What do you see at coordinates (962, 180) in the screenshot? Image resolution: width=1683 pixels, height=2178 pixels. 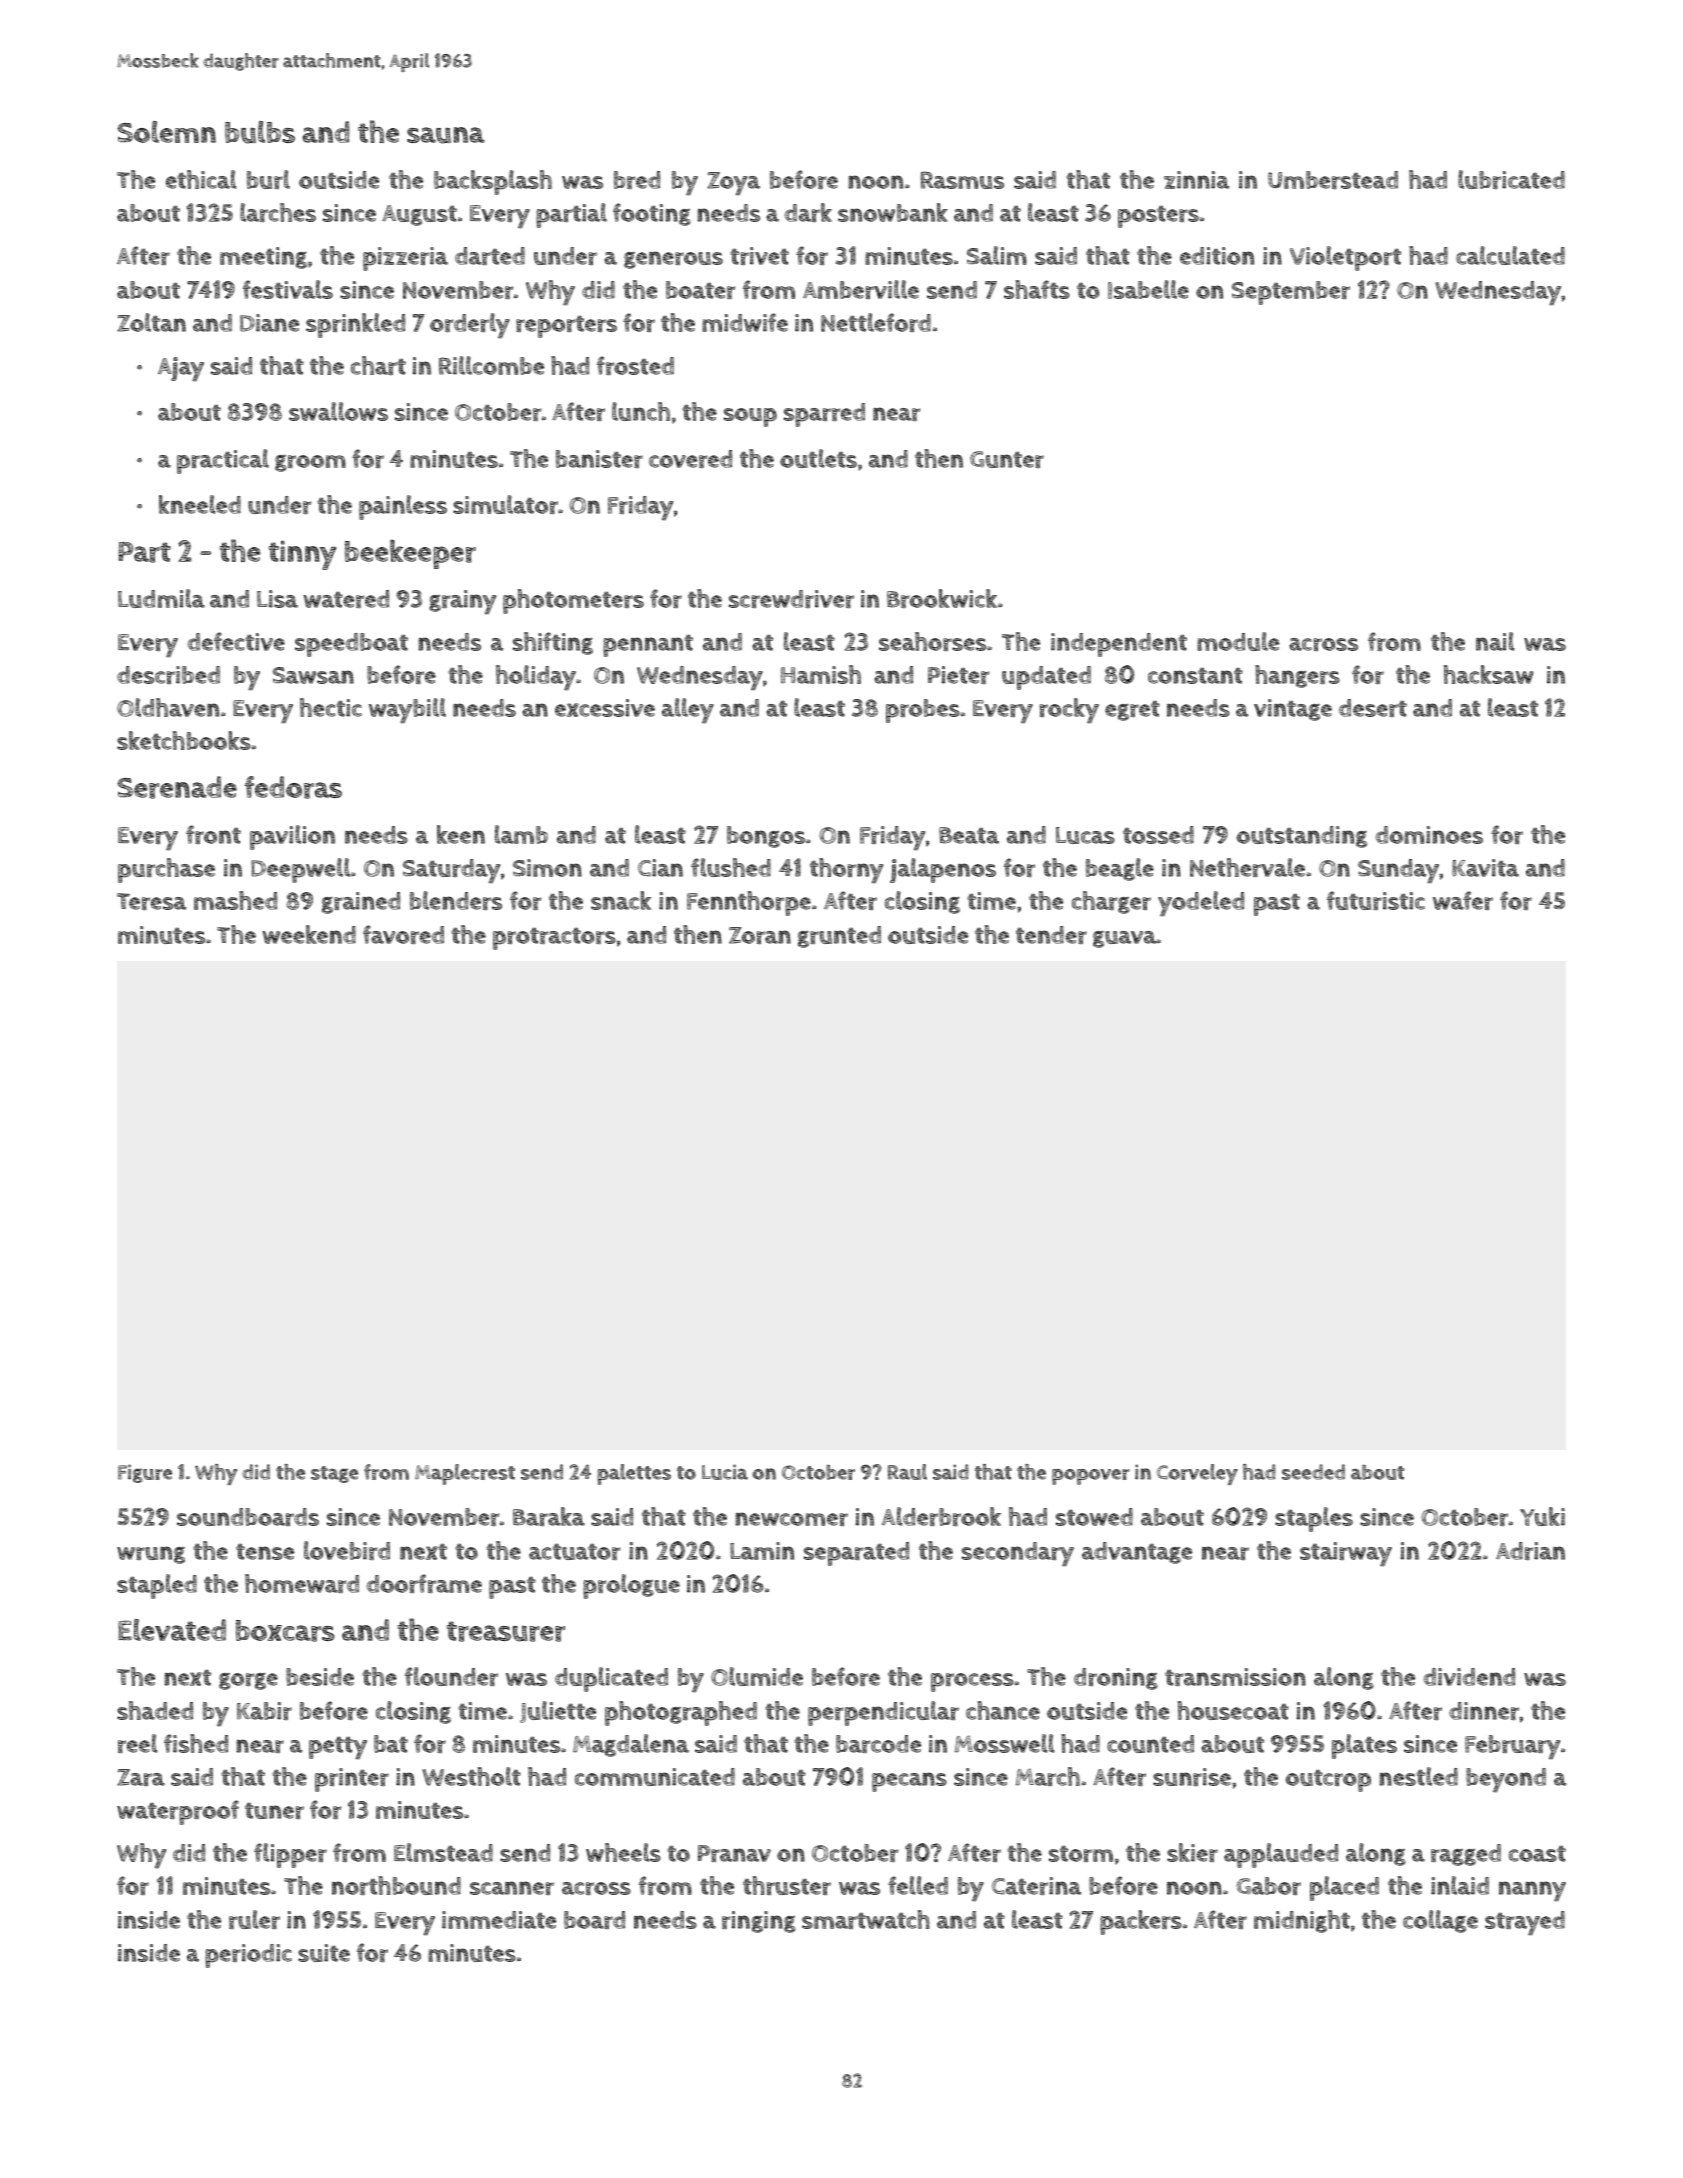 I see `Rasmus` at bounding box center [962, 180].
